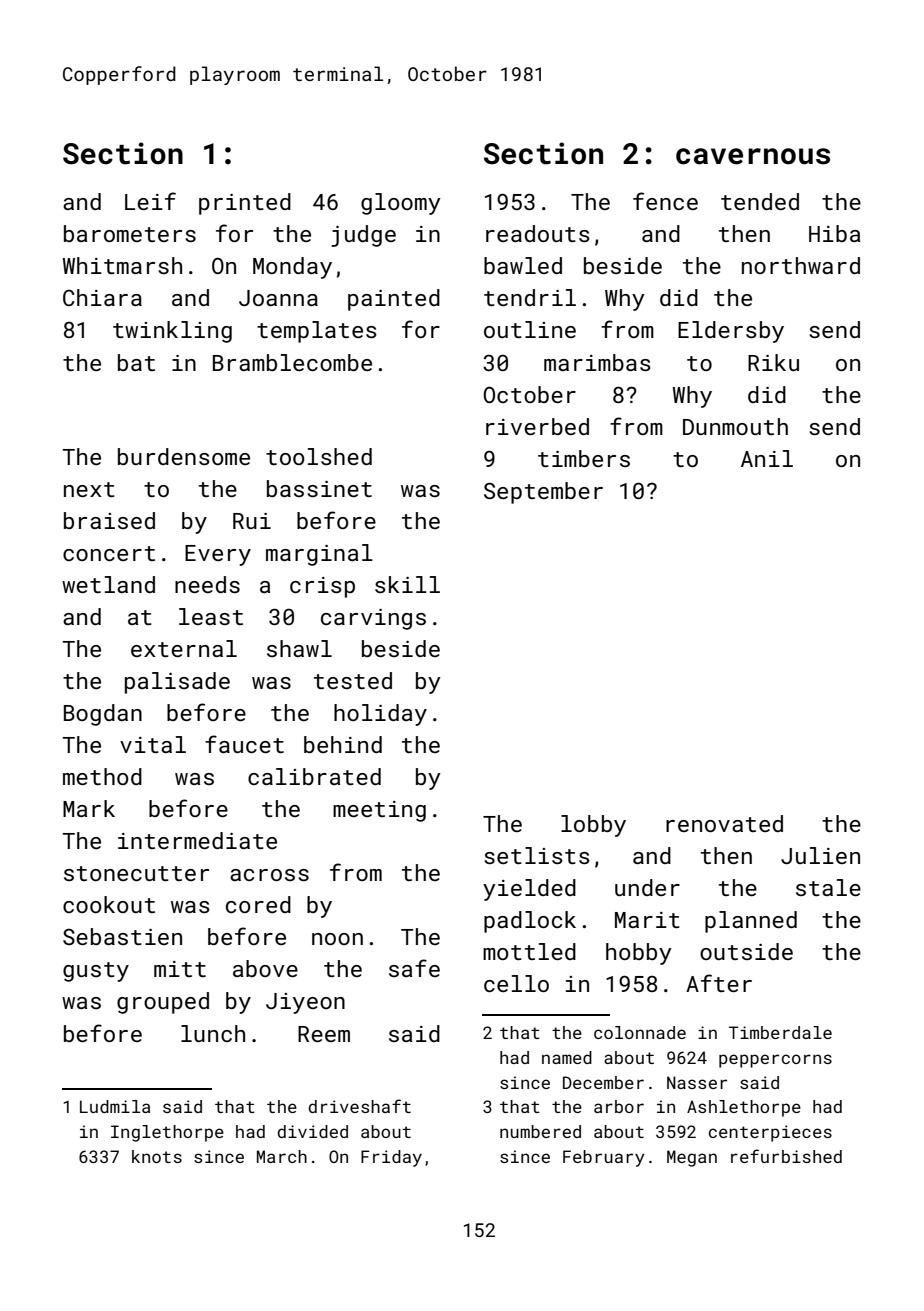  I want to click on After, so click(719, 983).
